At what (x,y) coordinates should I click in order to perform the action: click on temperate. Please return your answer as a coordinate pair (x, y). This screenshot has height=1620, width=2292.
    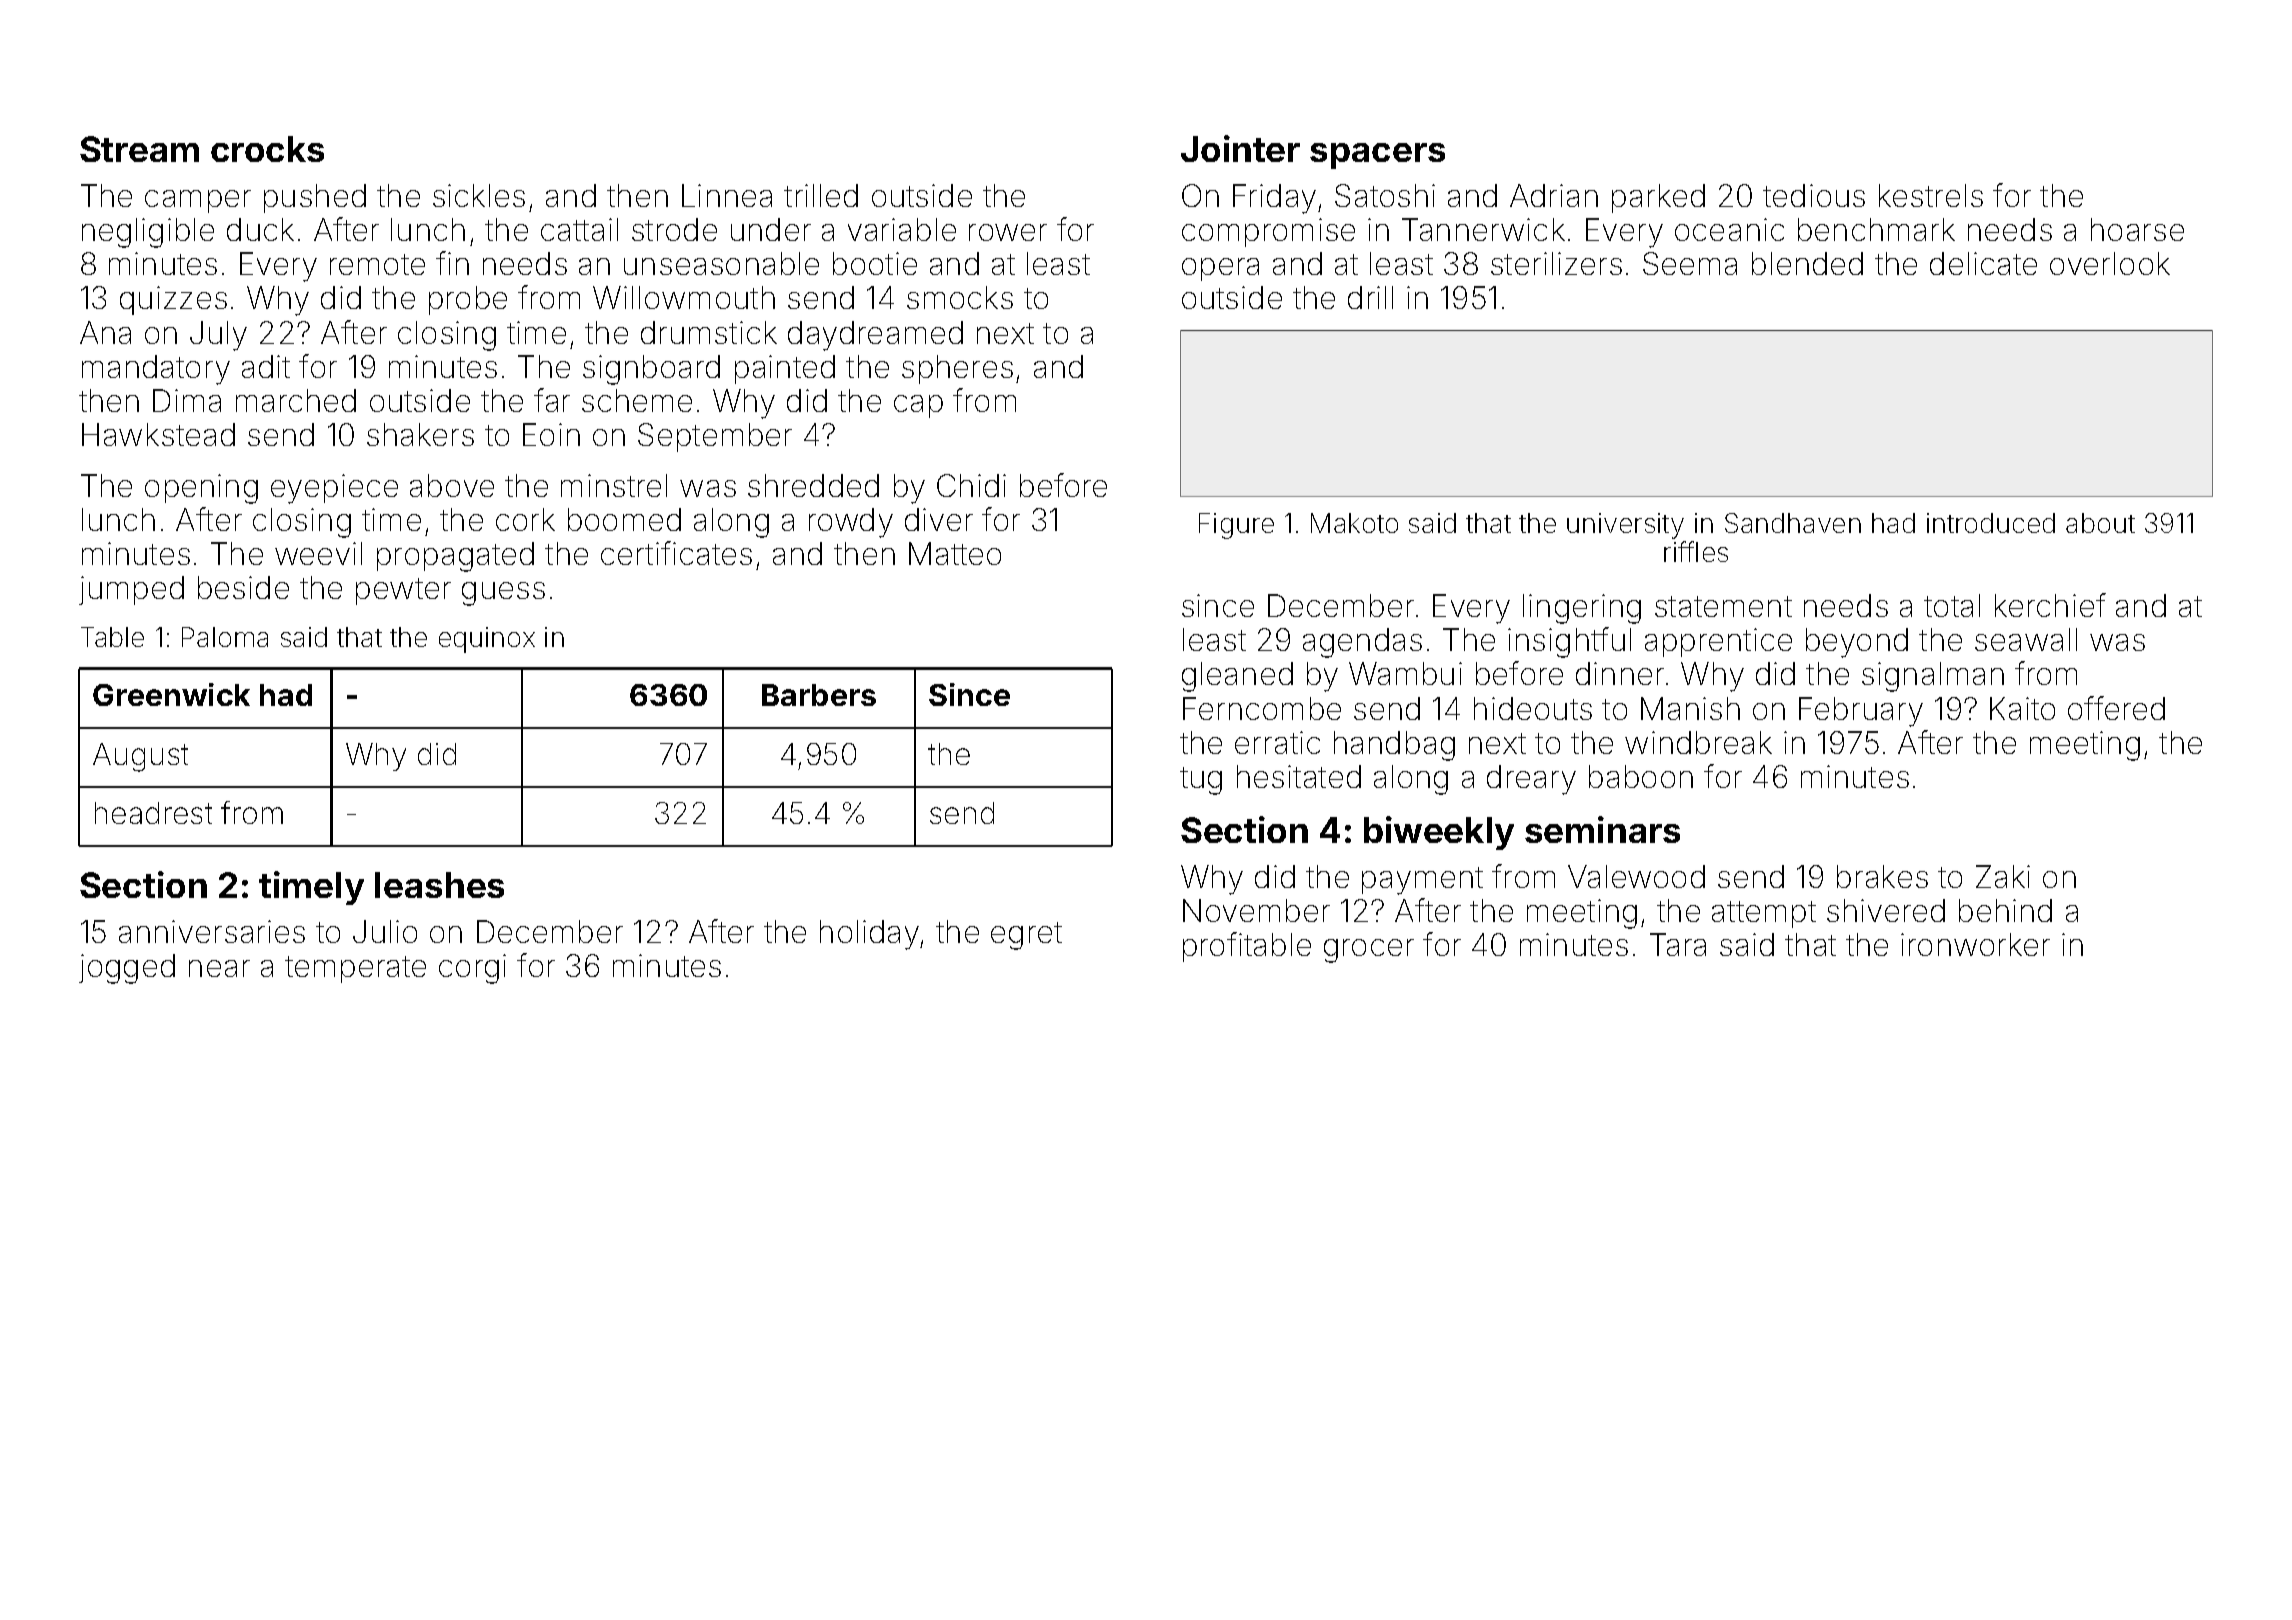
    Looking at the image, I should click on (355, 969).
